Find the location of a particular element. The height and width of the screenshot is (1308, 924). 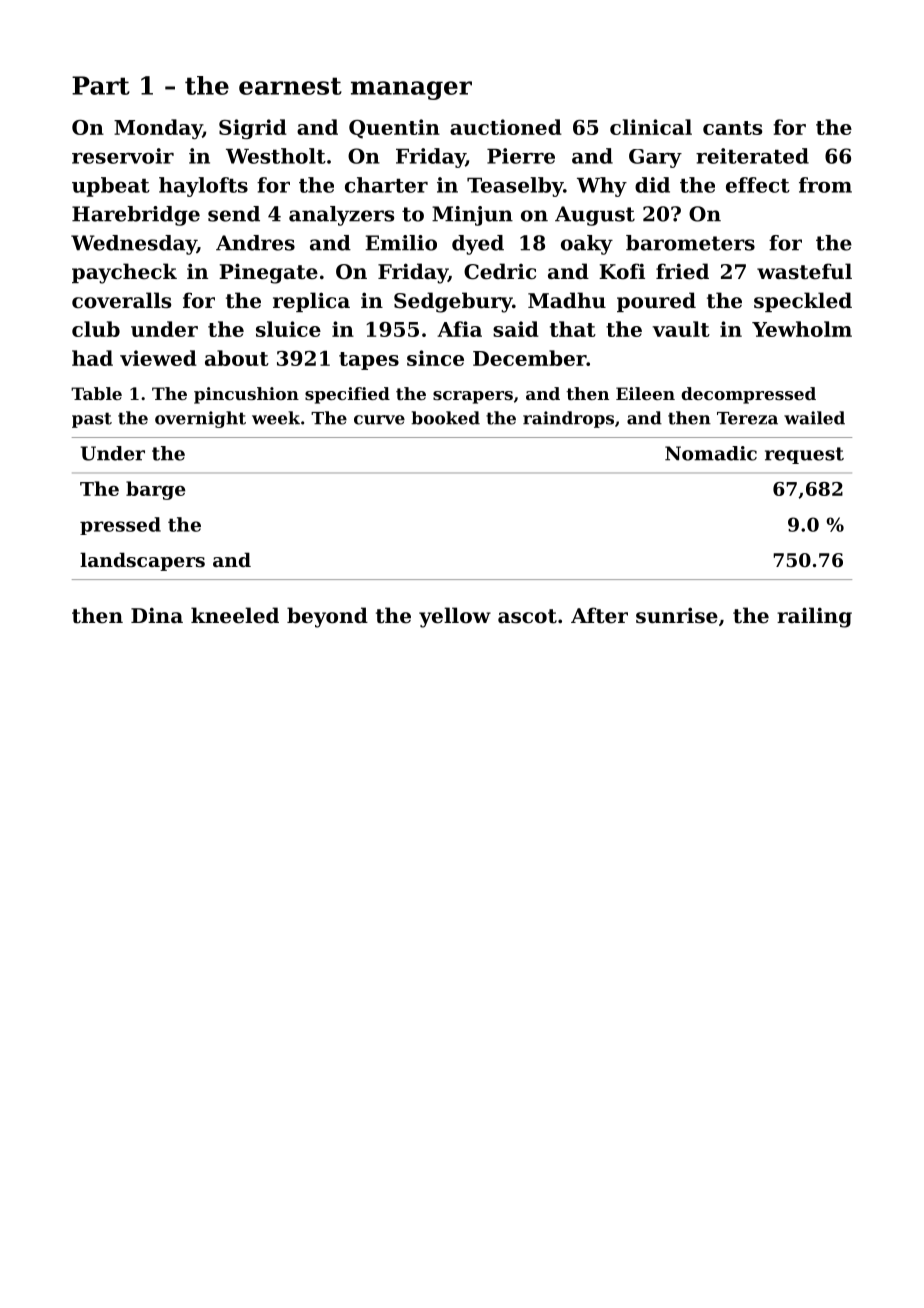

cants is located at coordinates (732, 128).
